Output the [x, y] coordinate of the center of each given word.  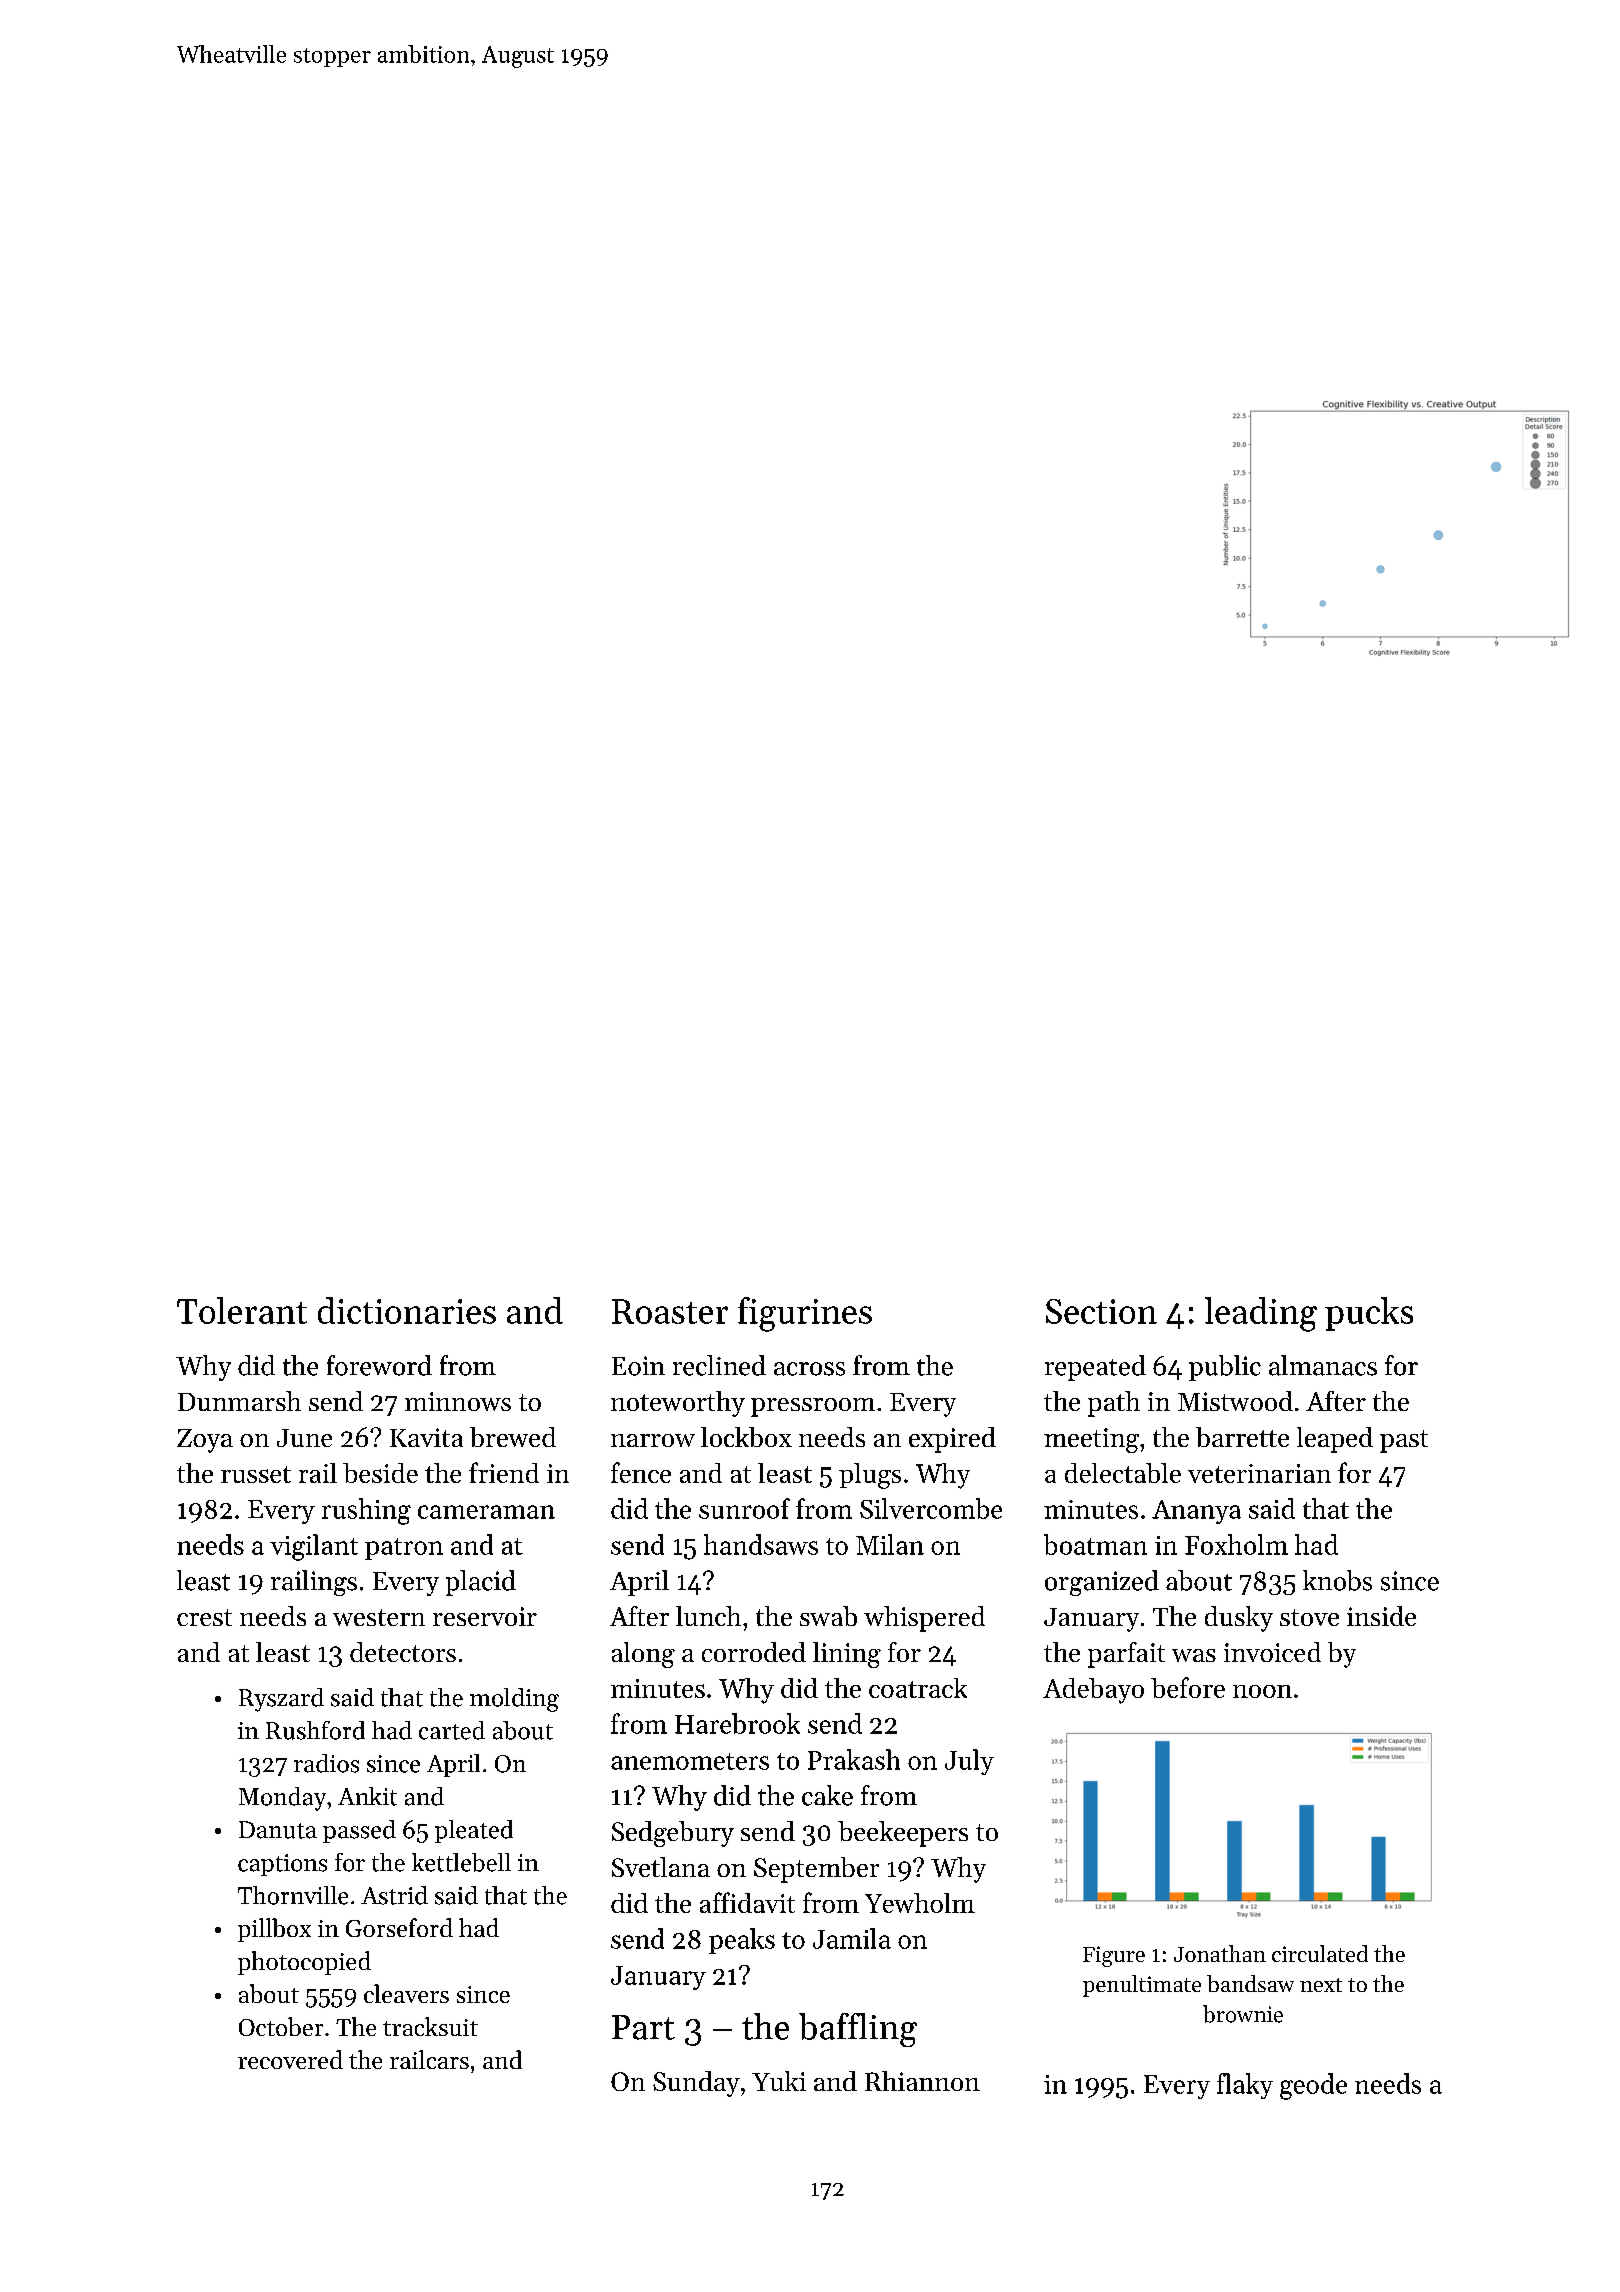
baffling [858, 2030]
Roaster [670, 1311]
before [1188, 1687]
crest [204, 1617]
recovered [290, 2059]
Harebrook [737, 1723]
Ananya [1196, 1512]
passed [359, 1831]
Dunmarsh [239, 1401]
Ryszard [281, 1700]
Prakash [854, 1759]
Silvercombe [931, 1508]
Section [1101, 1311]
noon [1262, 1691]
